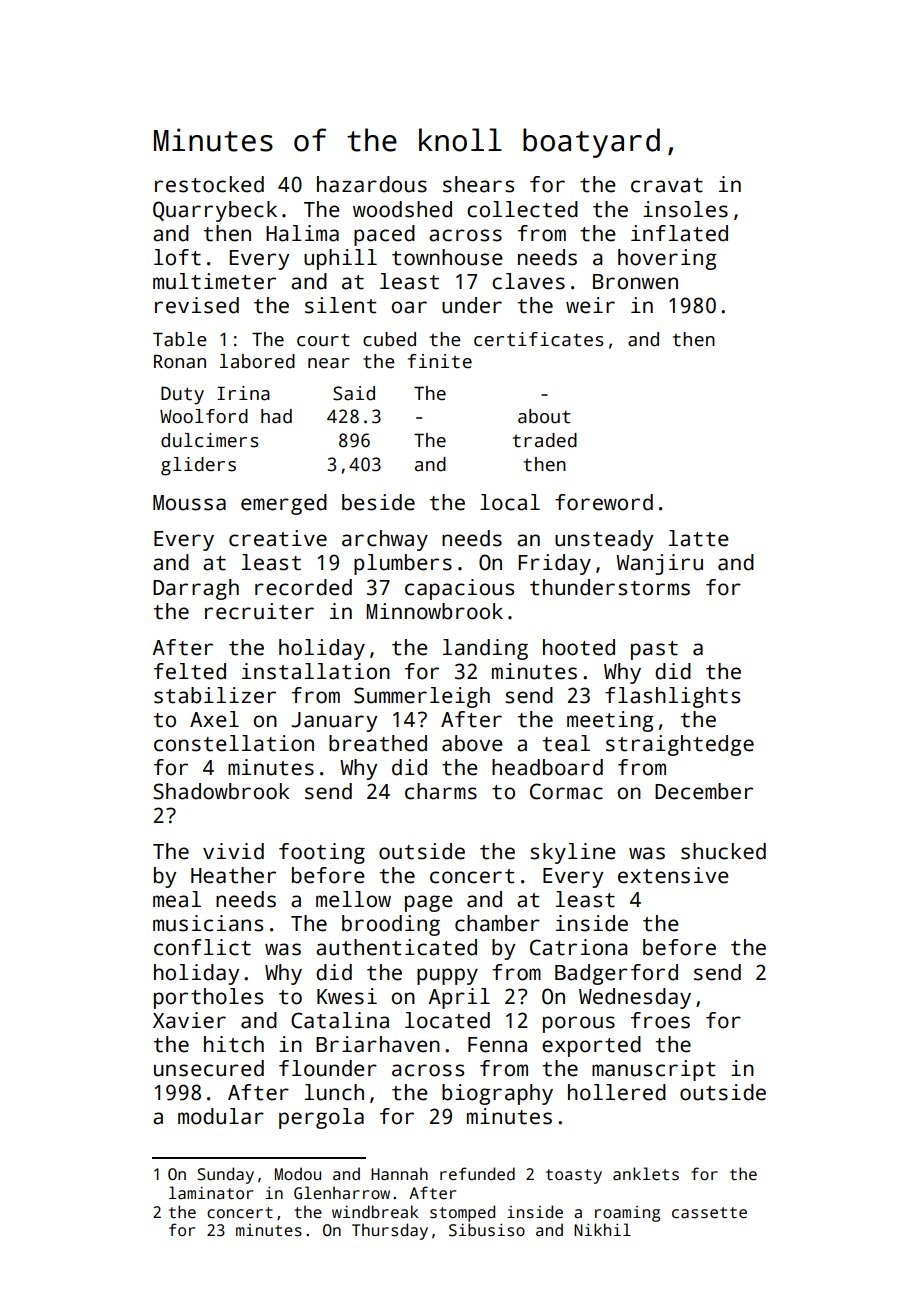  I want to click on anklets, so click(646, 1174).
